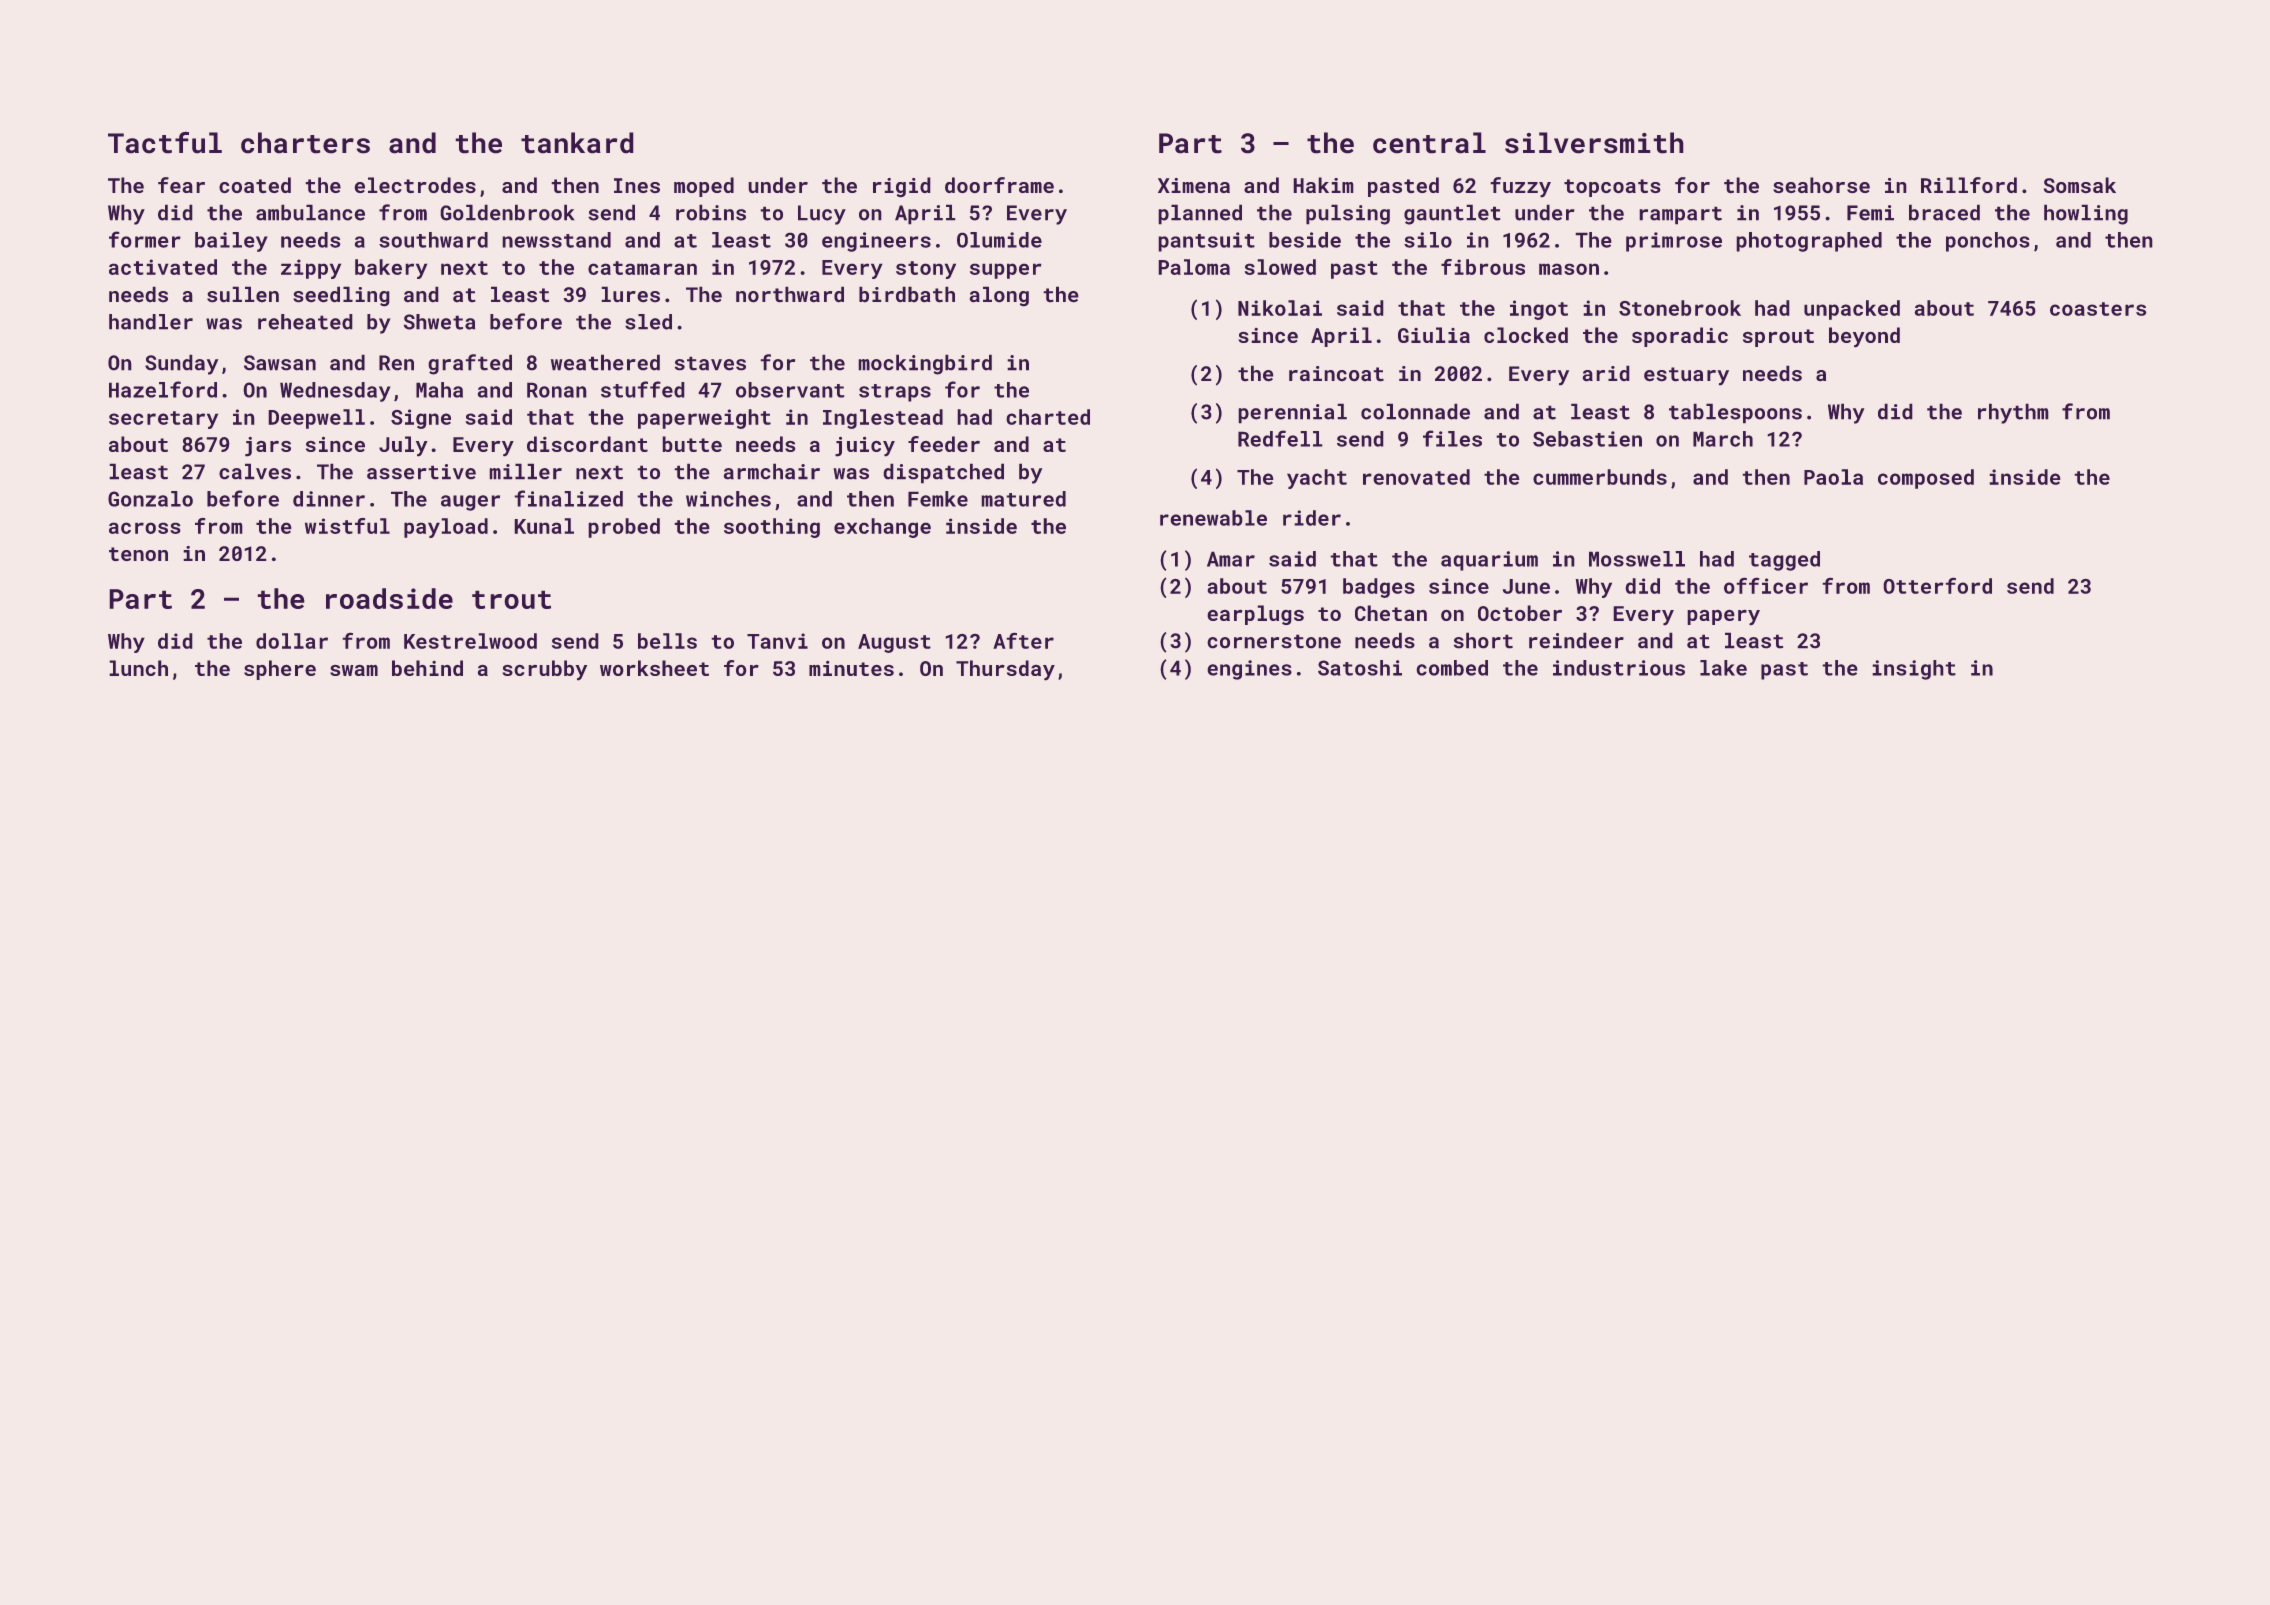 The width and height of the image is (2270, 1605). I want to click on central, so click(1429, 142).
